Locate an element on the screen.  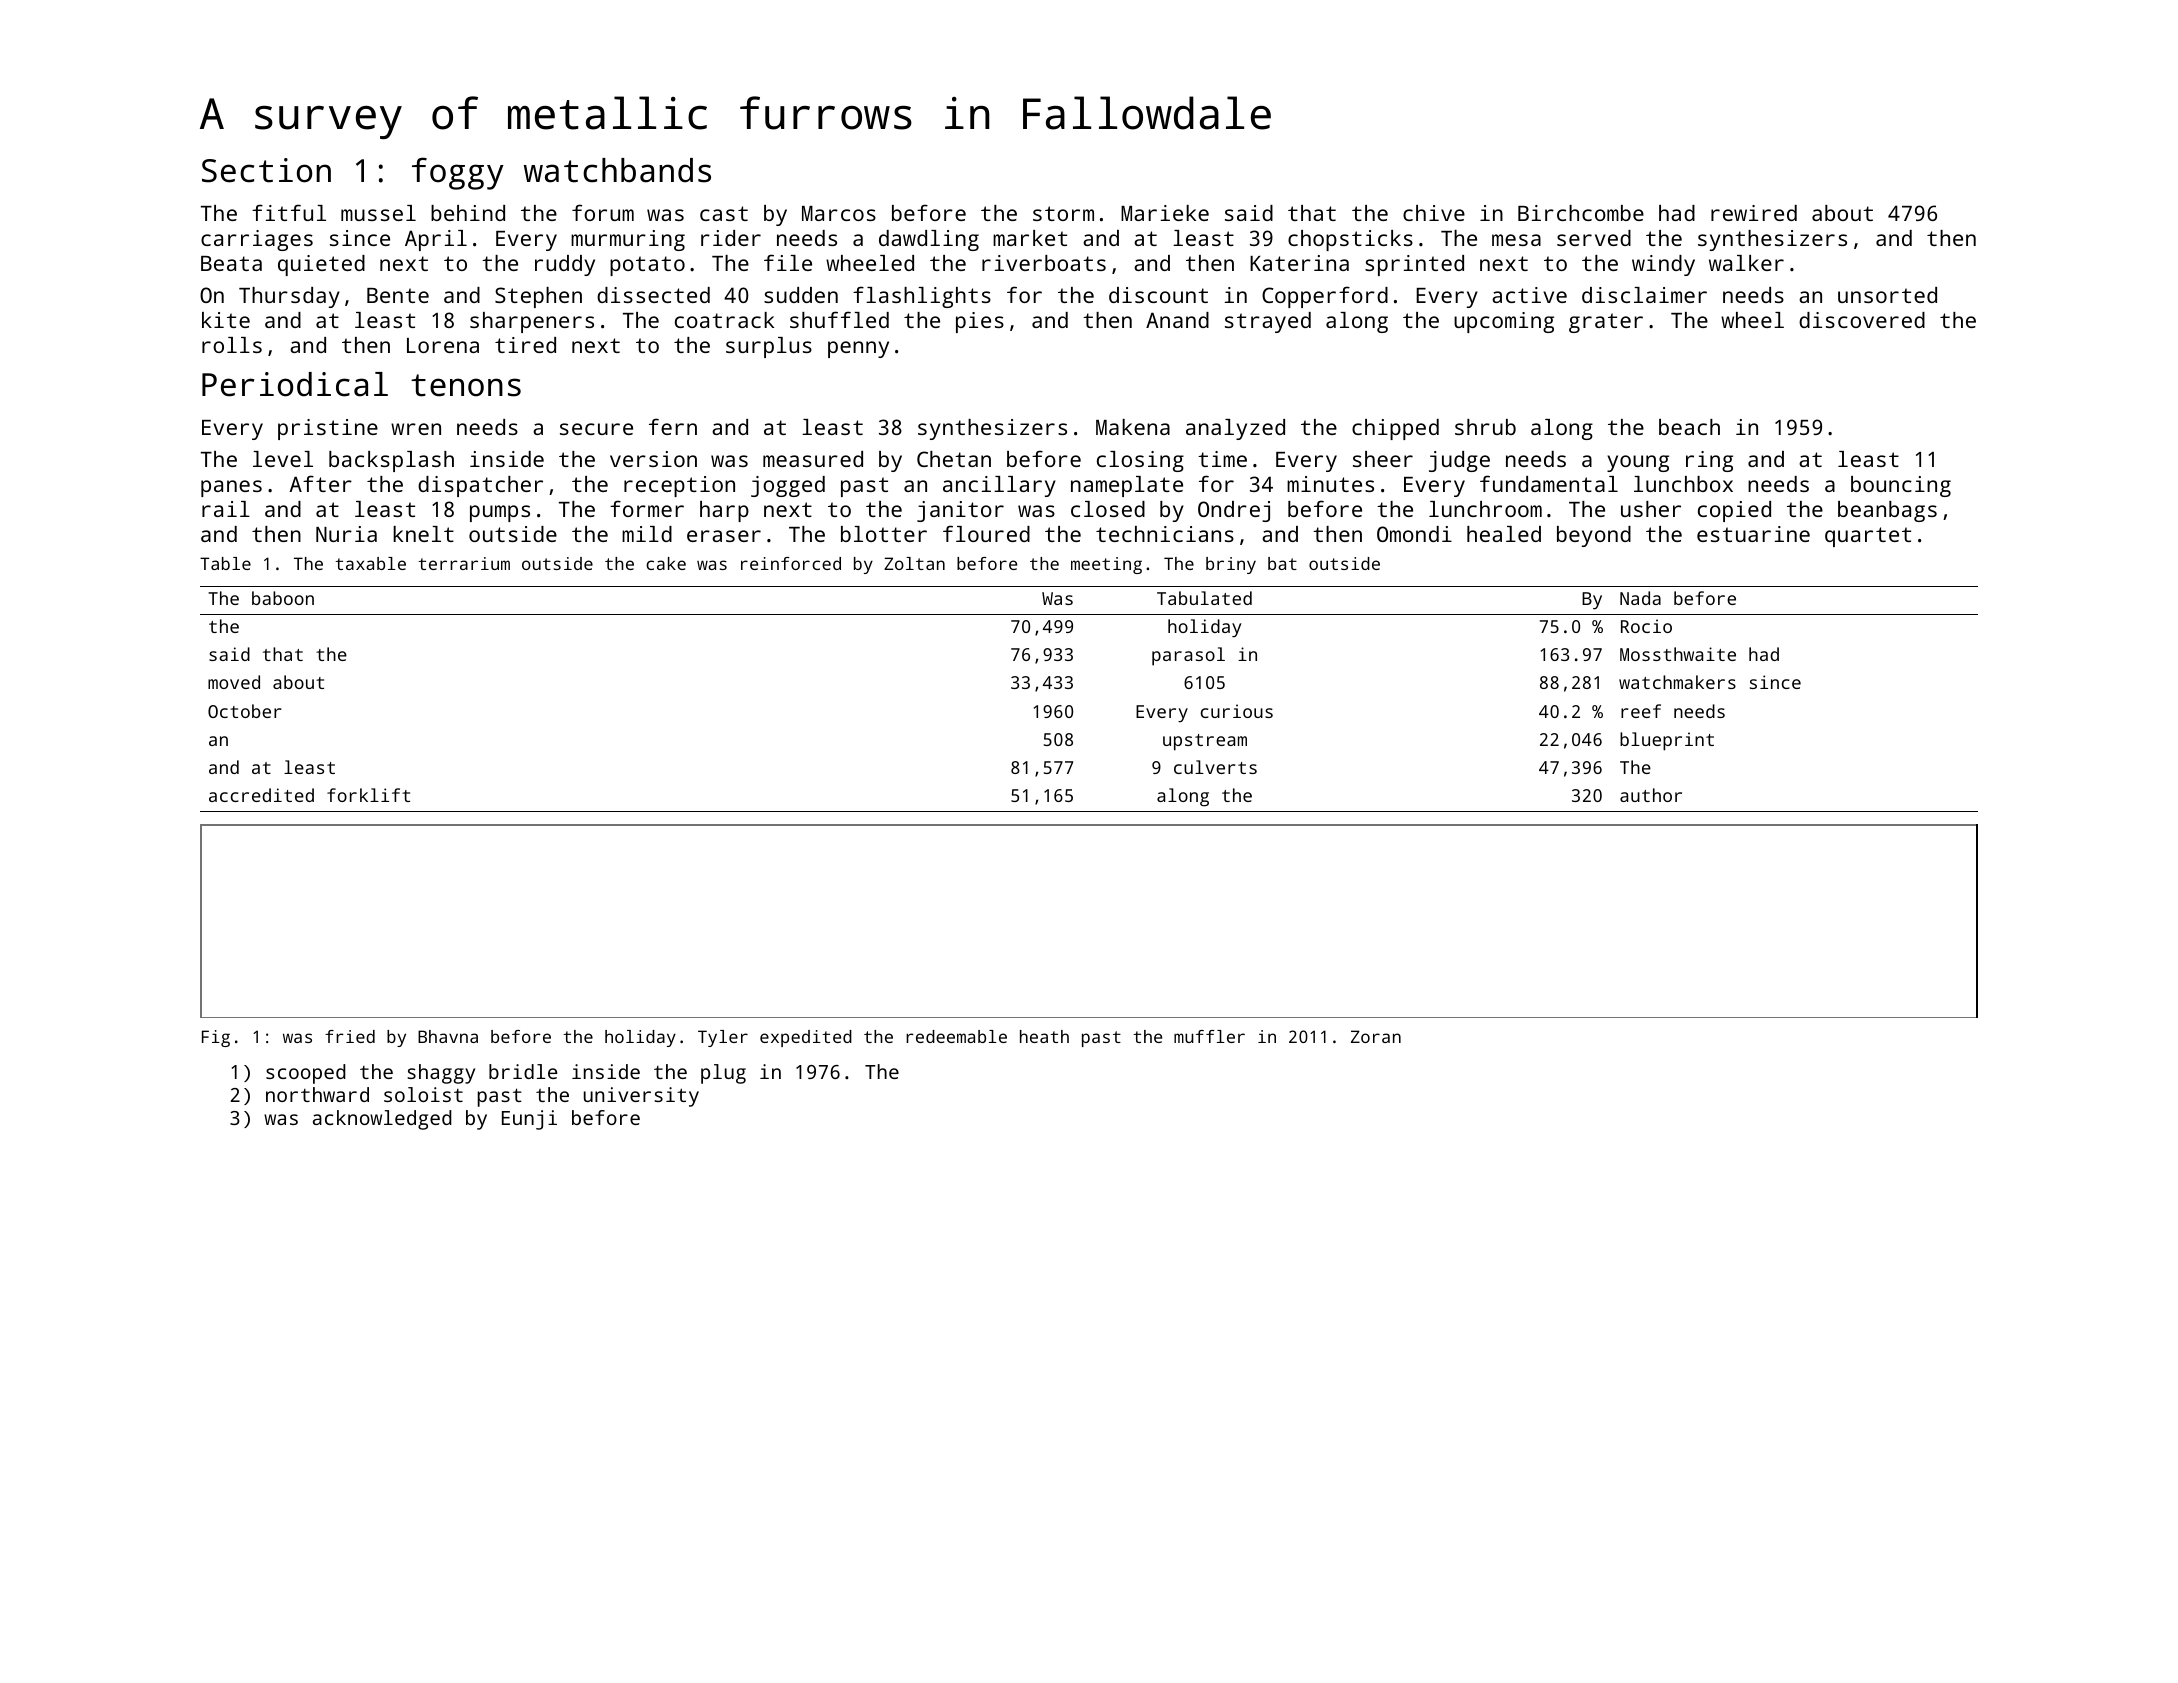
foggy is located at coordinates (458, 173).
